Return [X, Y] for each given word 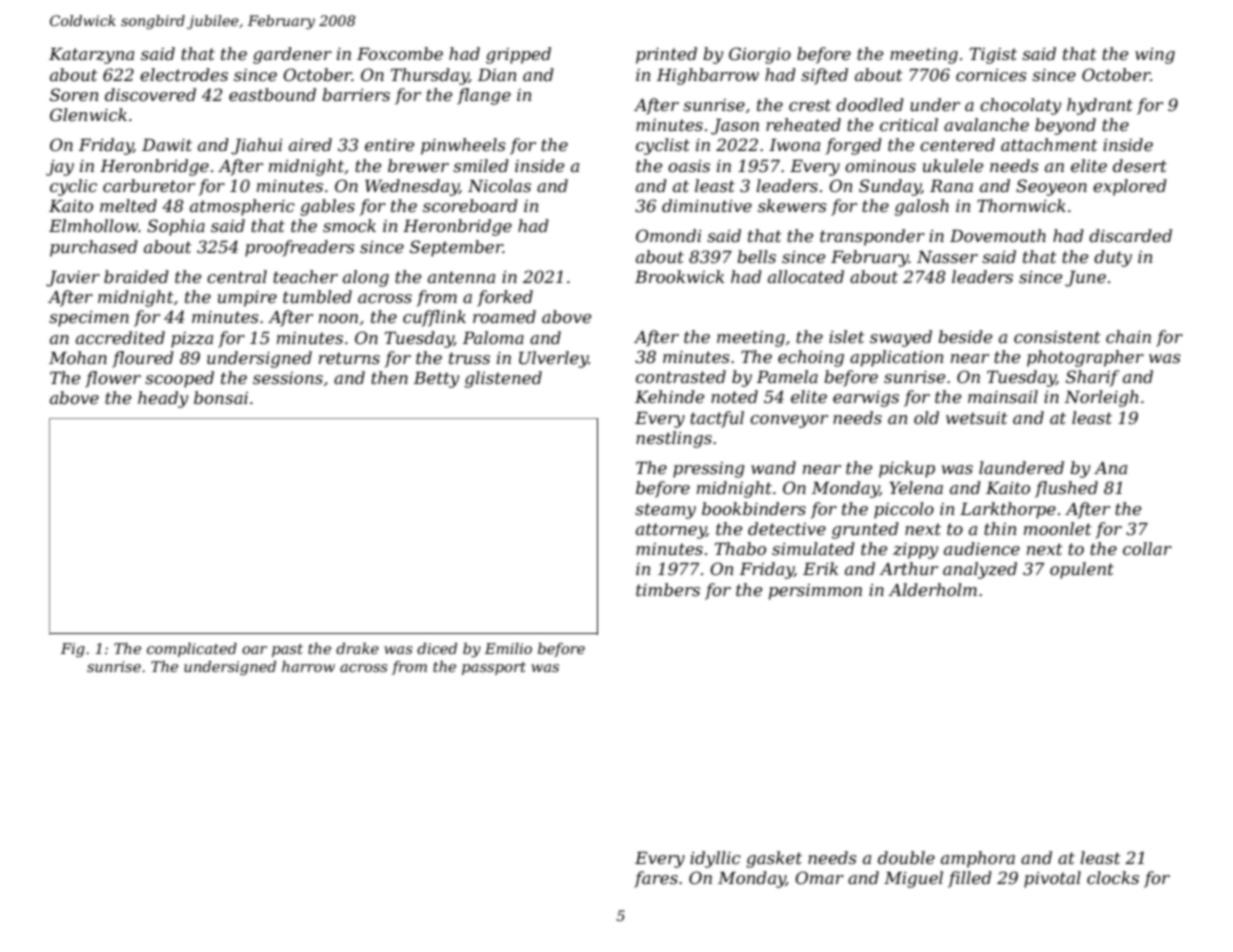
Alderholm [933, 589]
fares [656, 879]
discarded [1130, 235]
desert [1140, 165]
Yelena [916, 487]
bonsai [221, 397]
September [456, 248]
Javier [73, 279]
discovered [150, 94]
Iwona [794, 145]
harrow [308, 666]
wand [773, 467]
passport [494, 668]
